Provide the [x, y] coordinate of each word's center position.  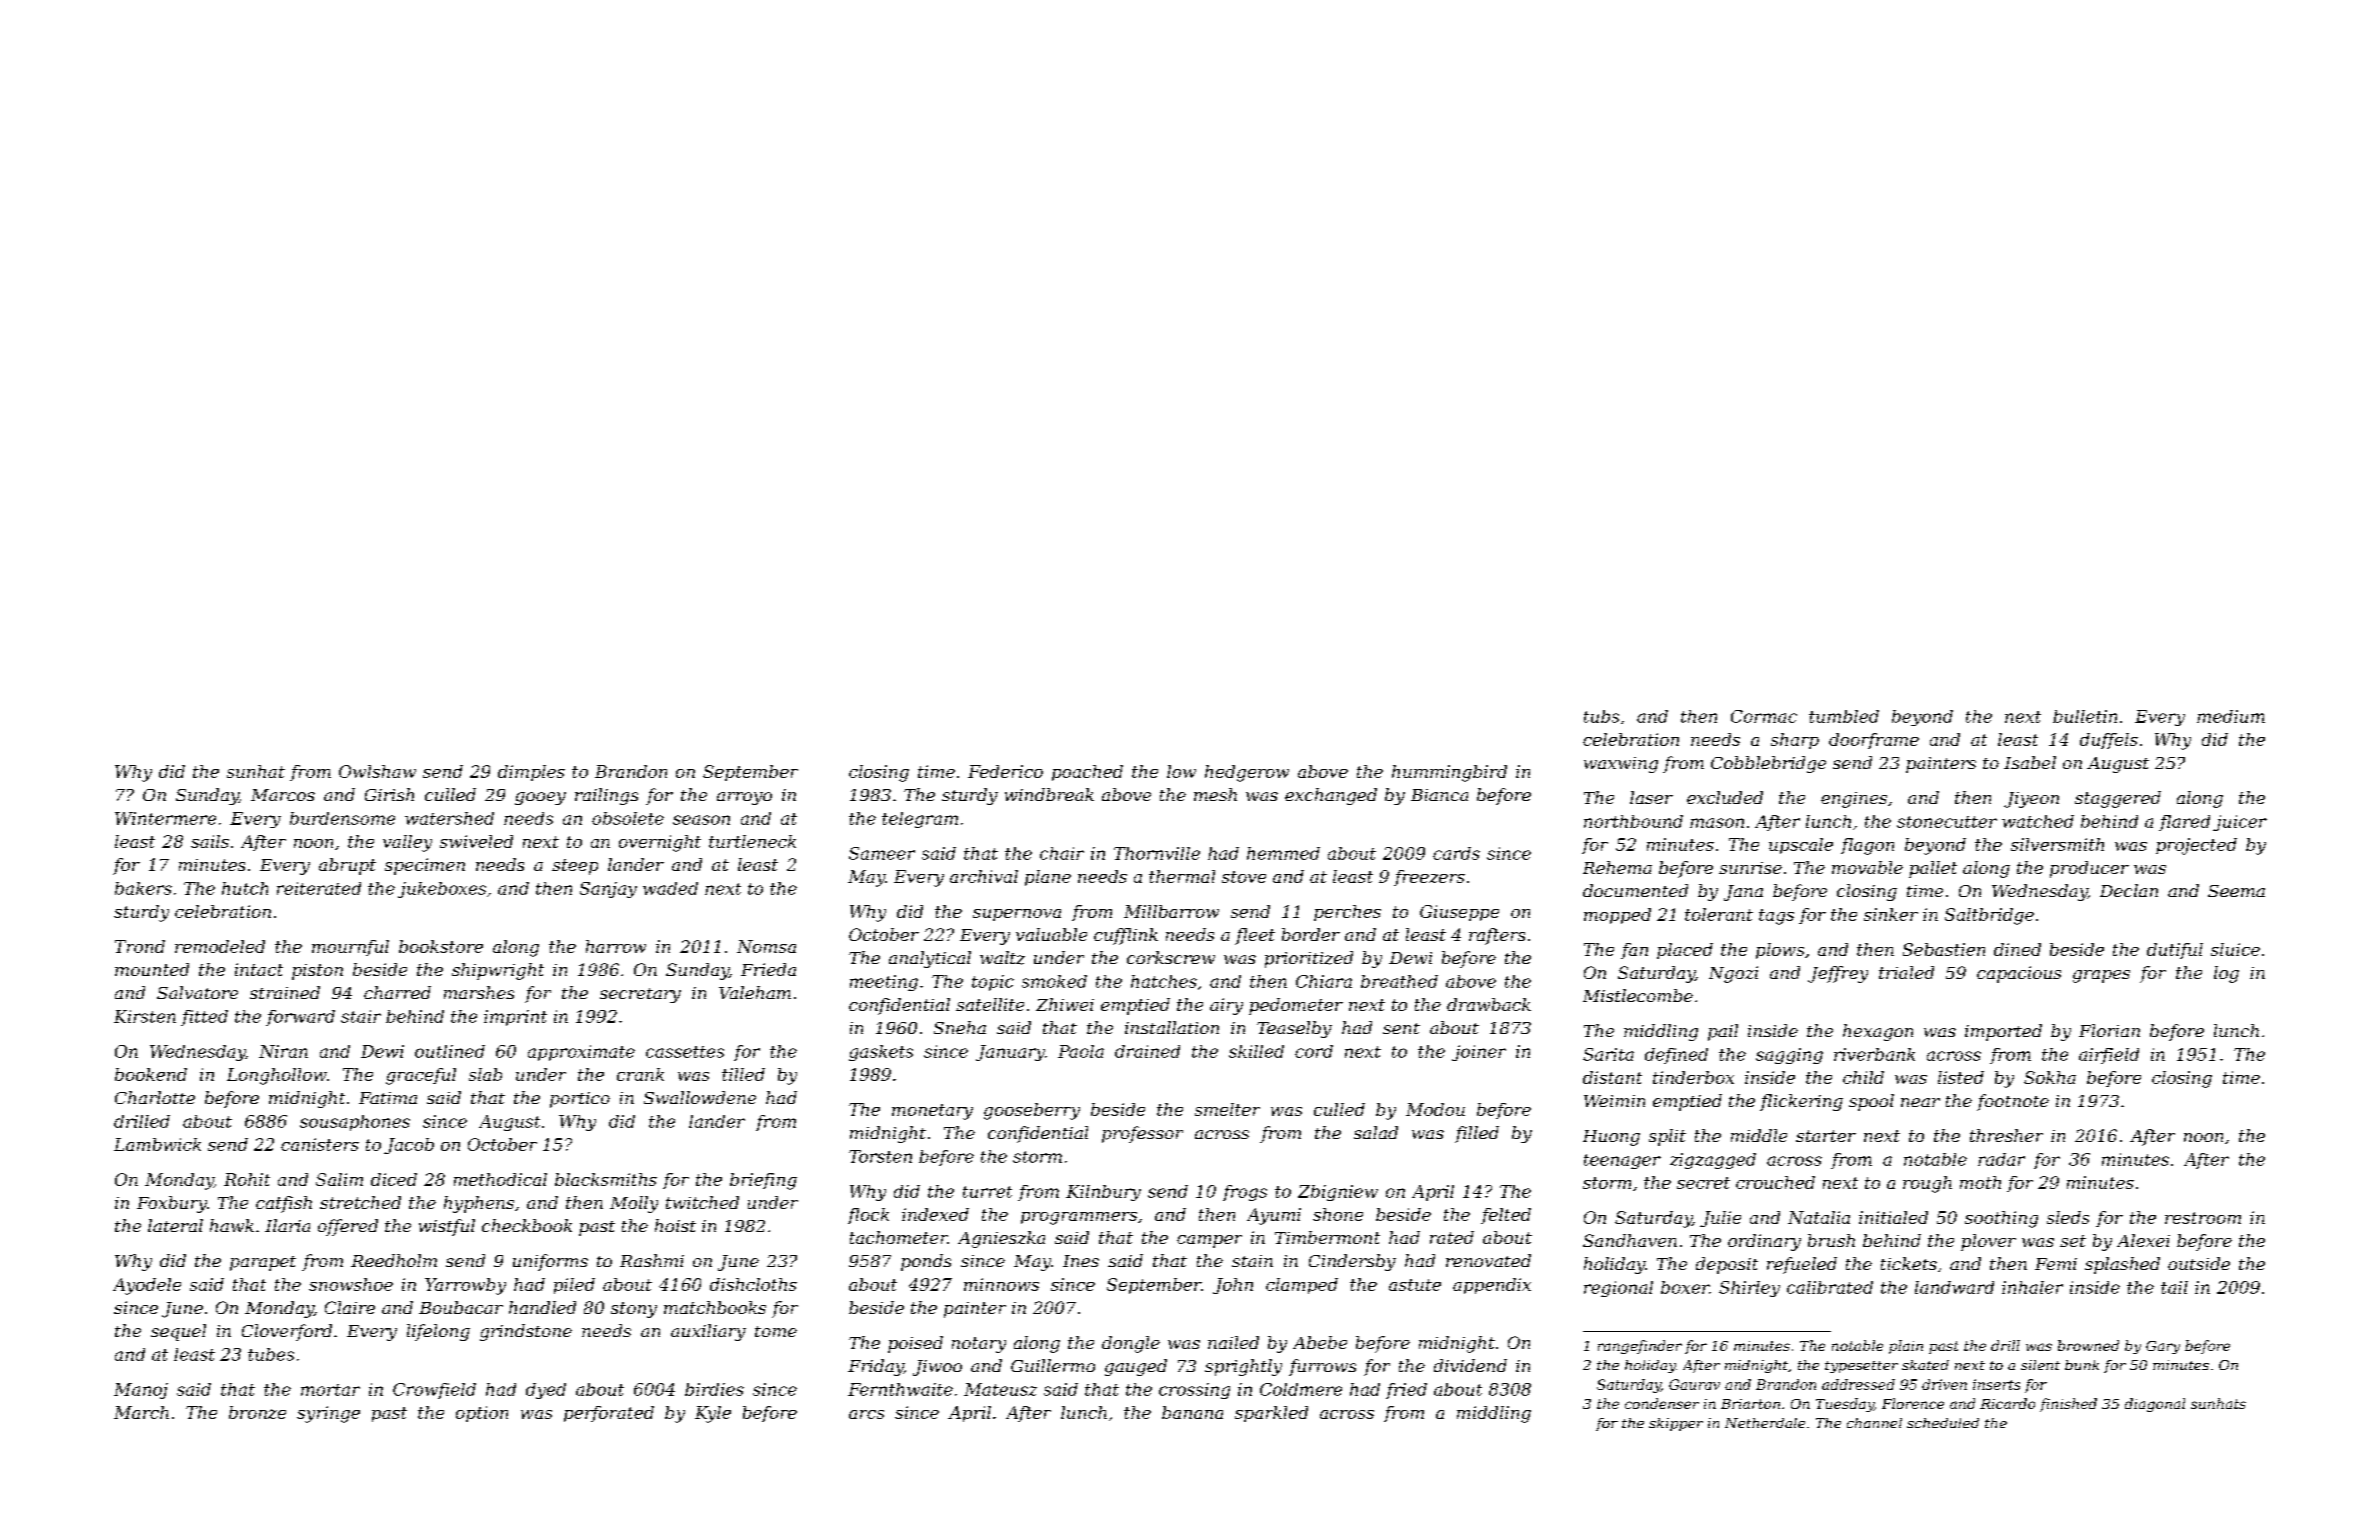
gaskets [881, 1053]
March [141, 1412]
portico [580, 1100]
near [1920, 1102]
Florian [2109, 1030]
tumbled [1844, 716]
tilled [743, 1074]
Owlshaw [377, 771]
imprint [515, 1018]
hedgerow [1247, 773]
